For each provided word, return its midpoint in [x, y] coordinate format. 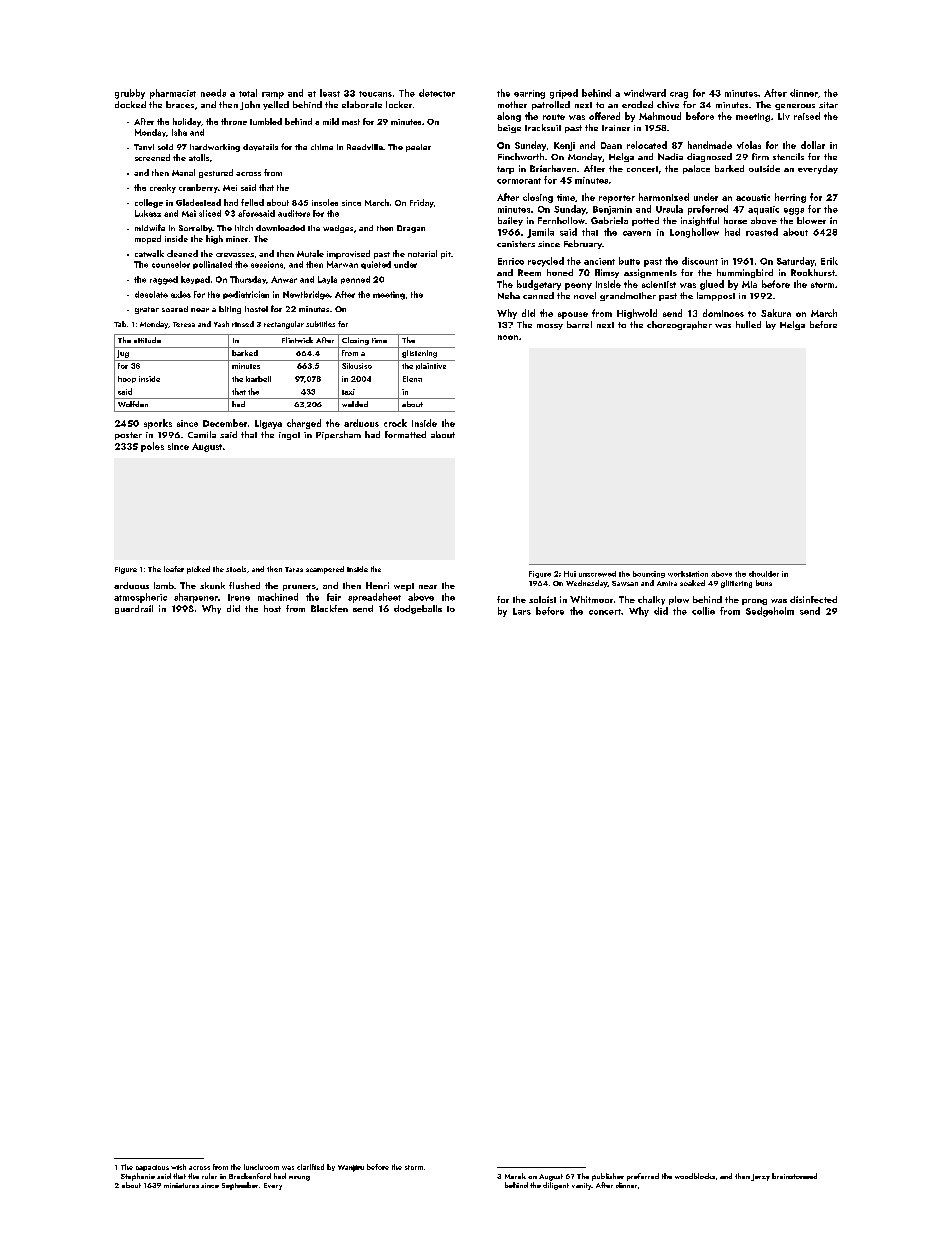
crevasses [235, 255]
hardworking [215, 148]
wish [178, 1167]
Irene [239, 597]
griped [564, 94]
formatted [405, 434]
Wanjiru [351, 1168]
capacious [152, 1168]
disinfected [813, 599]
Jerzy [760, 1177]
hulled [748, 324]
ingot [289, 436]
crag [679, 95]
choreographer [679, 325]
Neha [509, 295]
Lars [522, 611]
